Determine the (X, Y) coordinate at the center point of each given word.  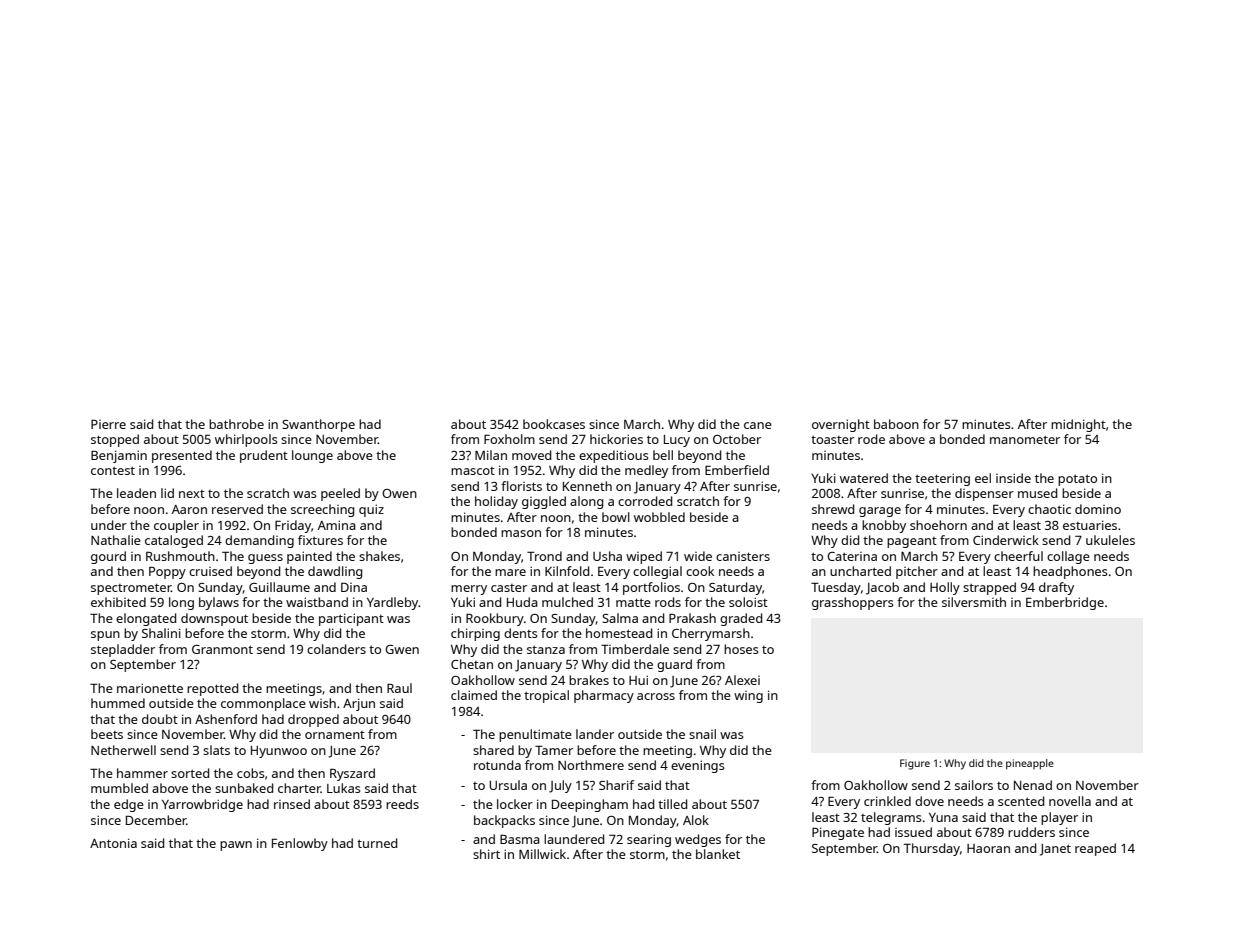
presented (182, 456)
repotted (212, 689)
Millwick (542, 854)
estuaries (1090, 525)
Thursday (932, 849)
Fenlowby (300, 844)
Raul (399, 688)
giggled (544, 502)
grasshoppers (853, 603)
